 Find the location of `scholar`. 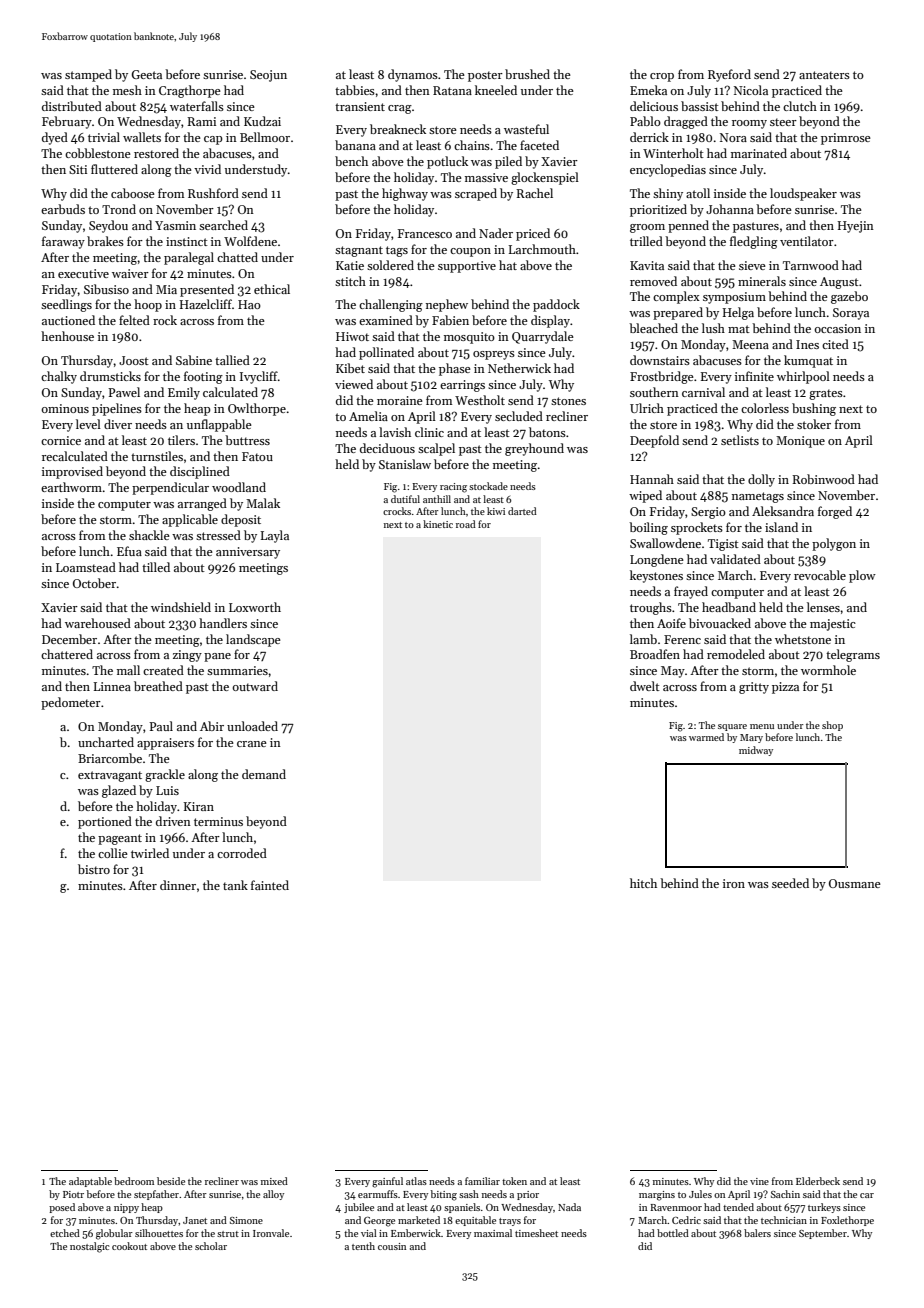

scholar is located at coordinates (211, 1246).
